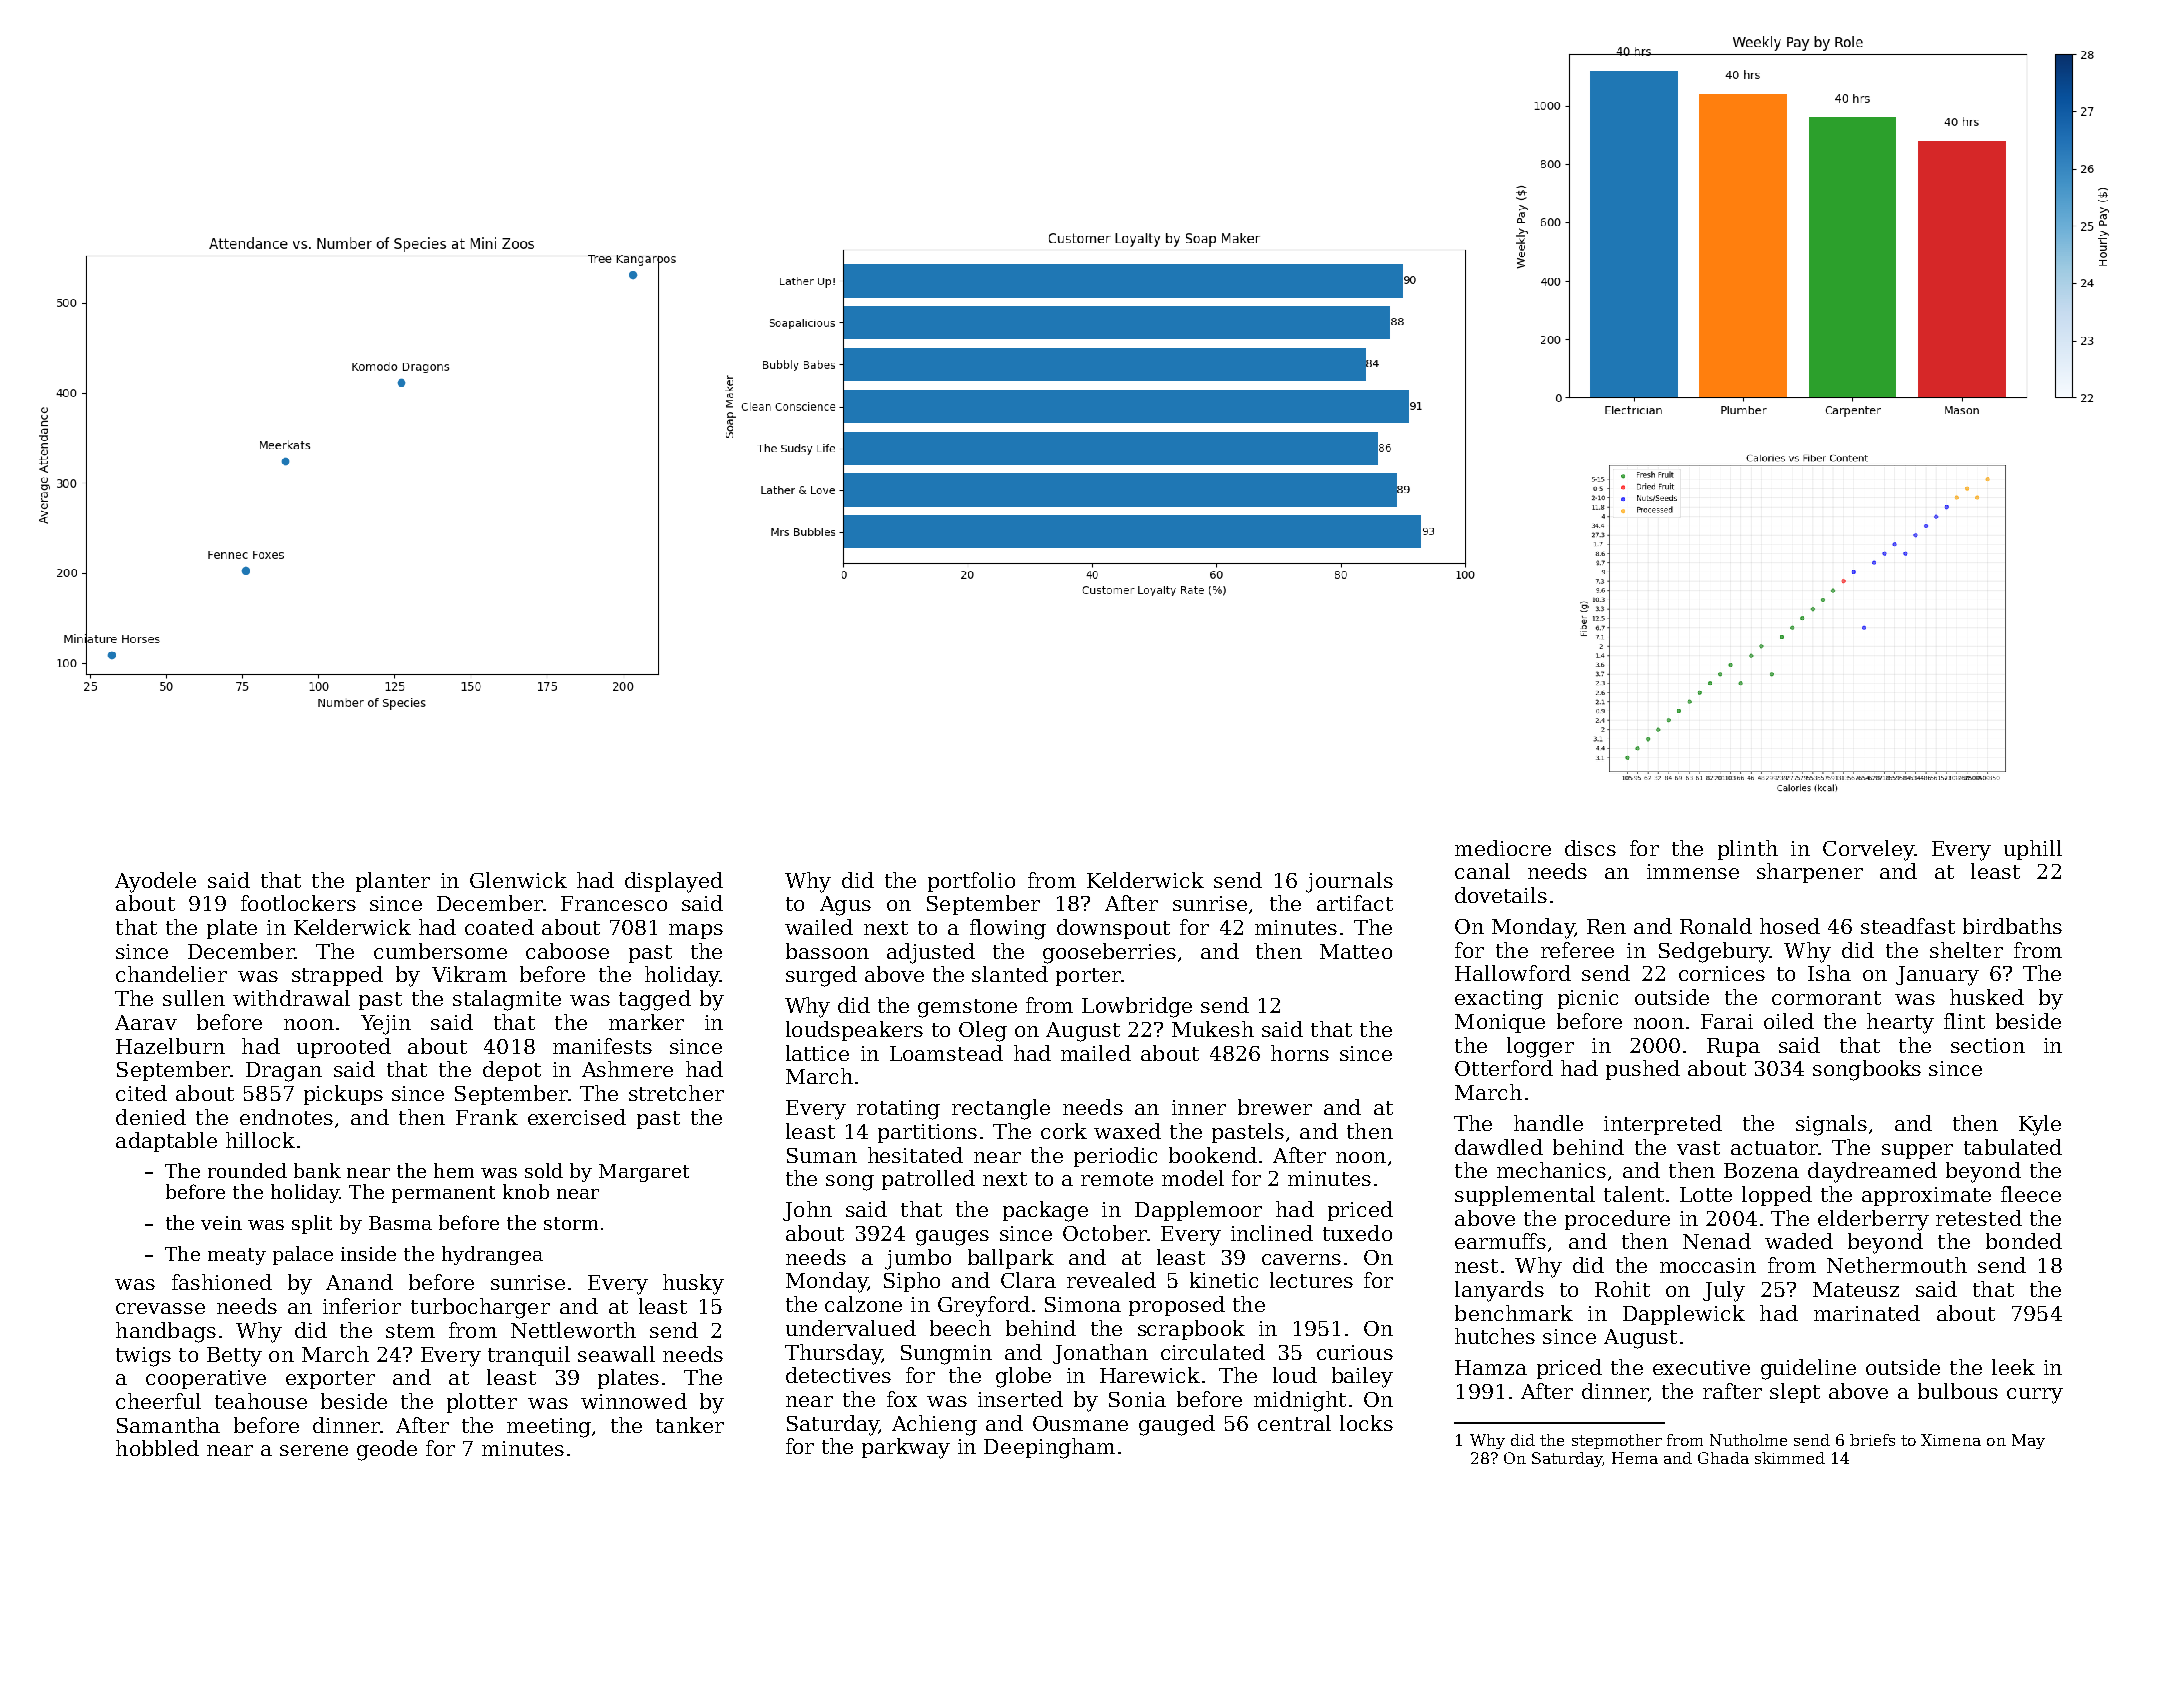 This screenshot has height=1683, width=2178. I want to click on Lowbridge, so click(1137, 1007).
